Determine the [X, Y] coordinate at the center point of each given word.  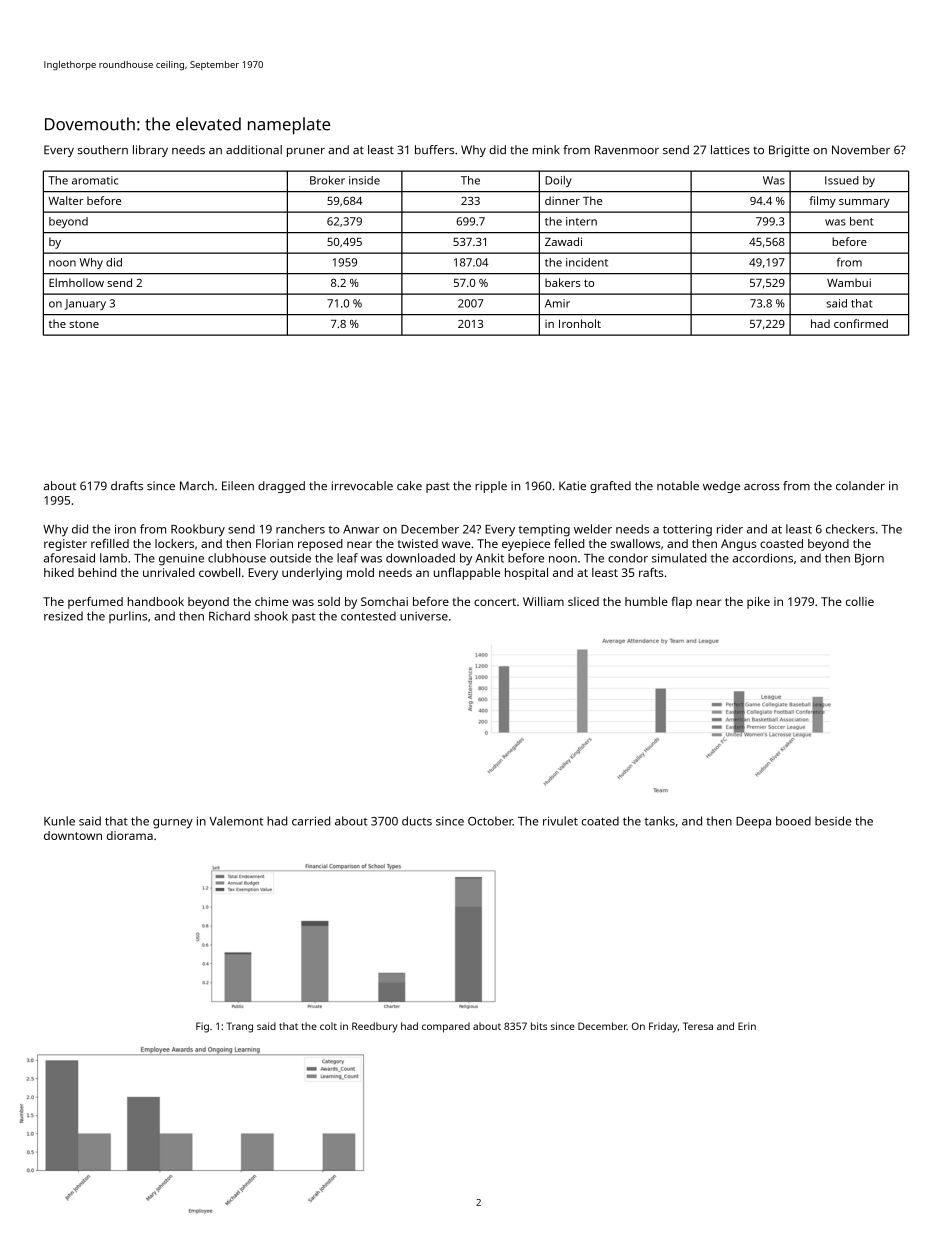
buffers [434, 149]
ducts [417, 821]
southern [103, 149]
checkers [850, 529]
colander [860, 485]
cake [409, 485]
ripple [491, 487]
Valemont [236, 821]
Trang [240, 1027]
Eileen [238, 486]
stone [84, 324]
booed [793, 821]
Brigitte [789, 151]
